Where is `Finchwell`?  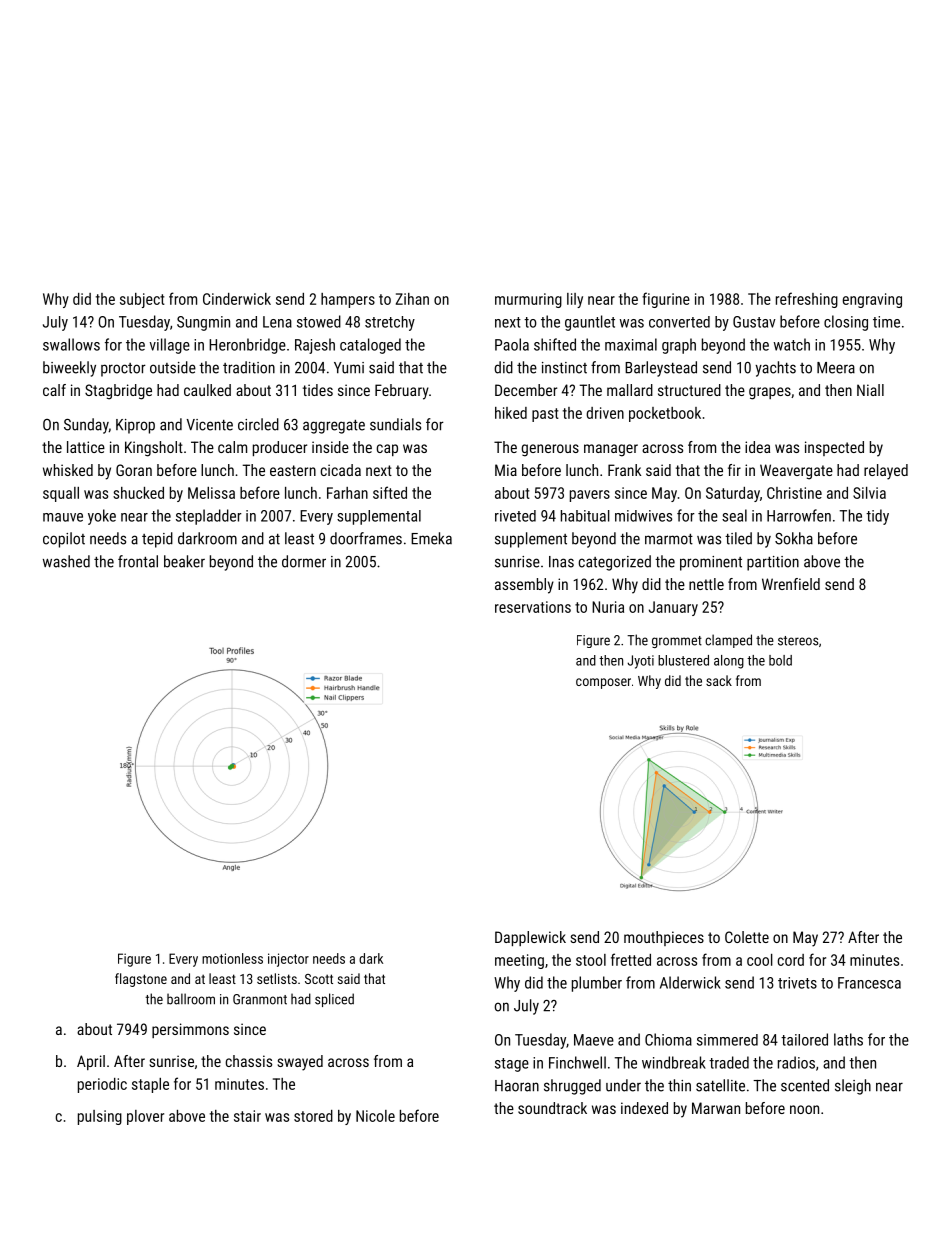 Finchwell is located at coordinates (577, 1062).
